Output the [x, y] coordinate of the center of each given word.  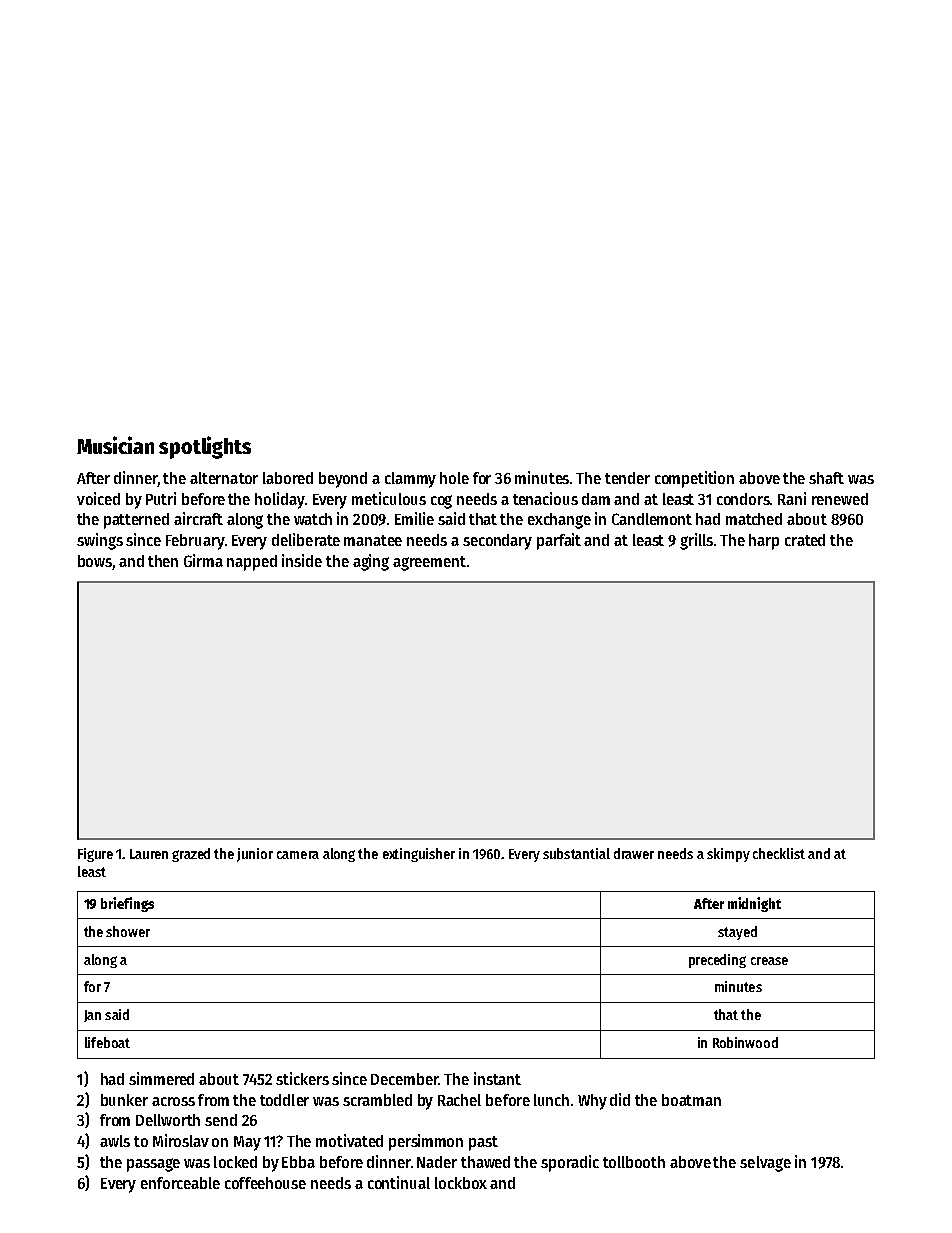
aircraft [198, 518]
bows [95, 562]
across [173, 1101]
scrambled [377, 1100]
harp [764, 542]
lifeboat [107, 1042]
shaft [826, 478]
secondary [497, 542]
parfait [559, 541]
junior [255, 855]
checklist [779, 853]
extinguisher [419, 855]
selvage [765, 1164]
